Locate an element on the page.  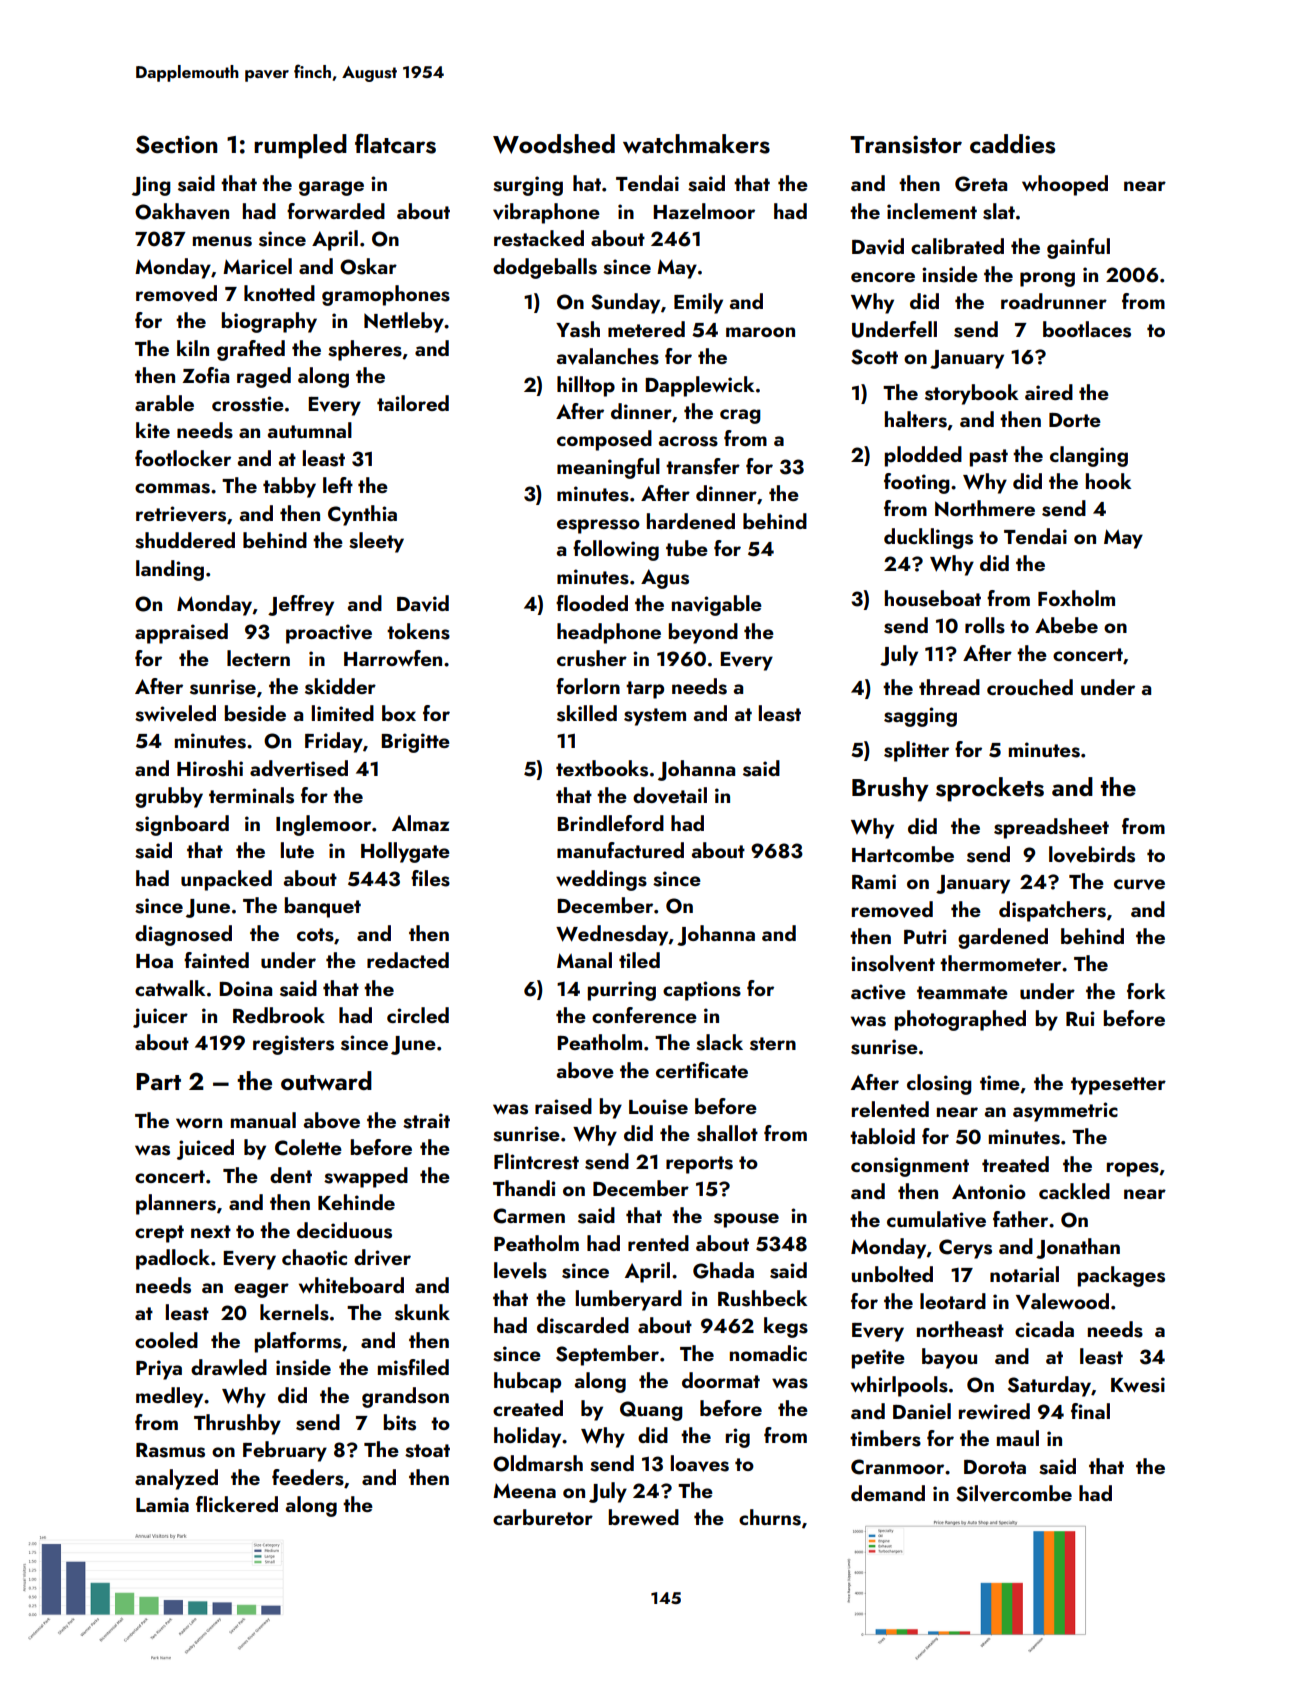
captions is located at coordinates (702, 991).
